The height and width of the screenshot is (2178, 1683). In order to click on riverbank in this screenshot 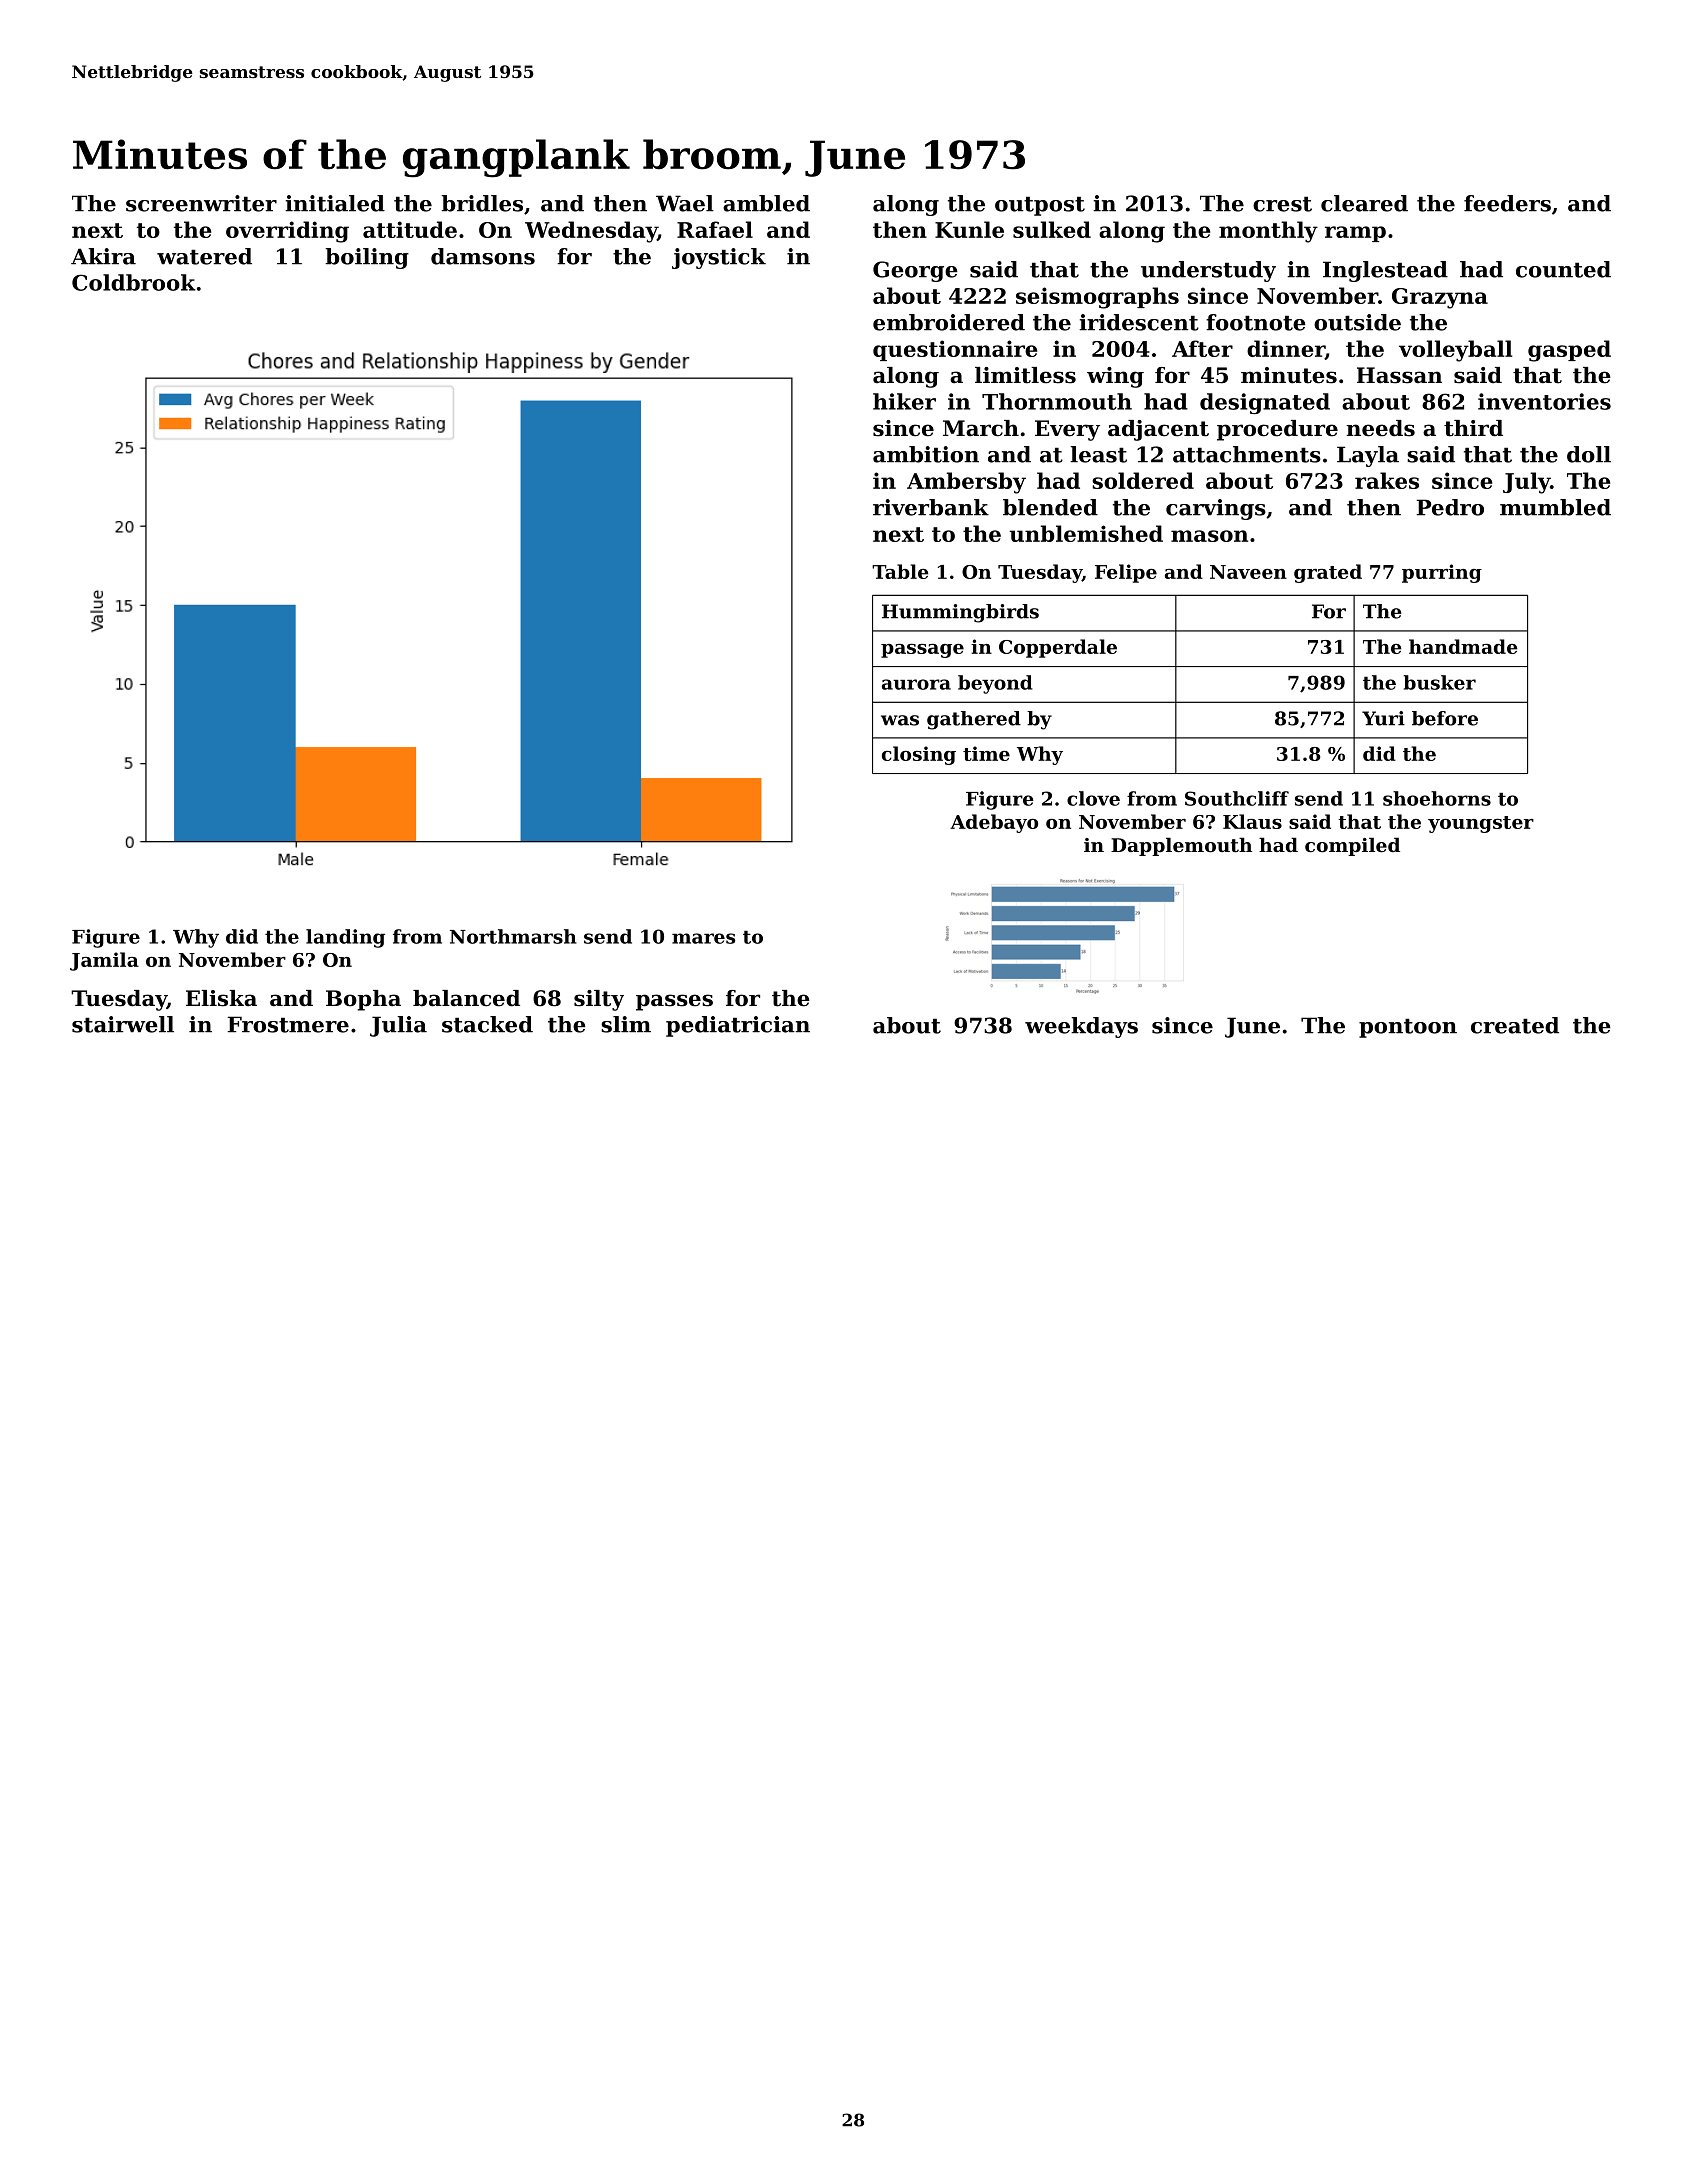, I will do `click(931, 507)`.
